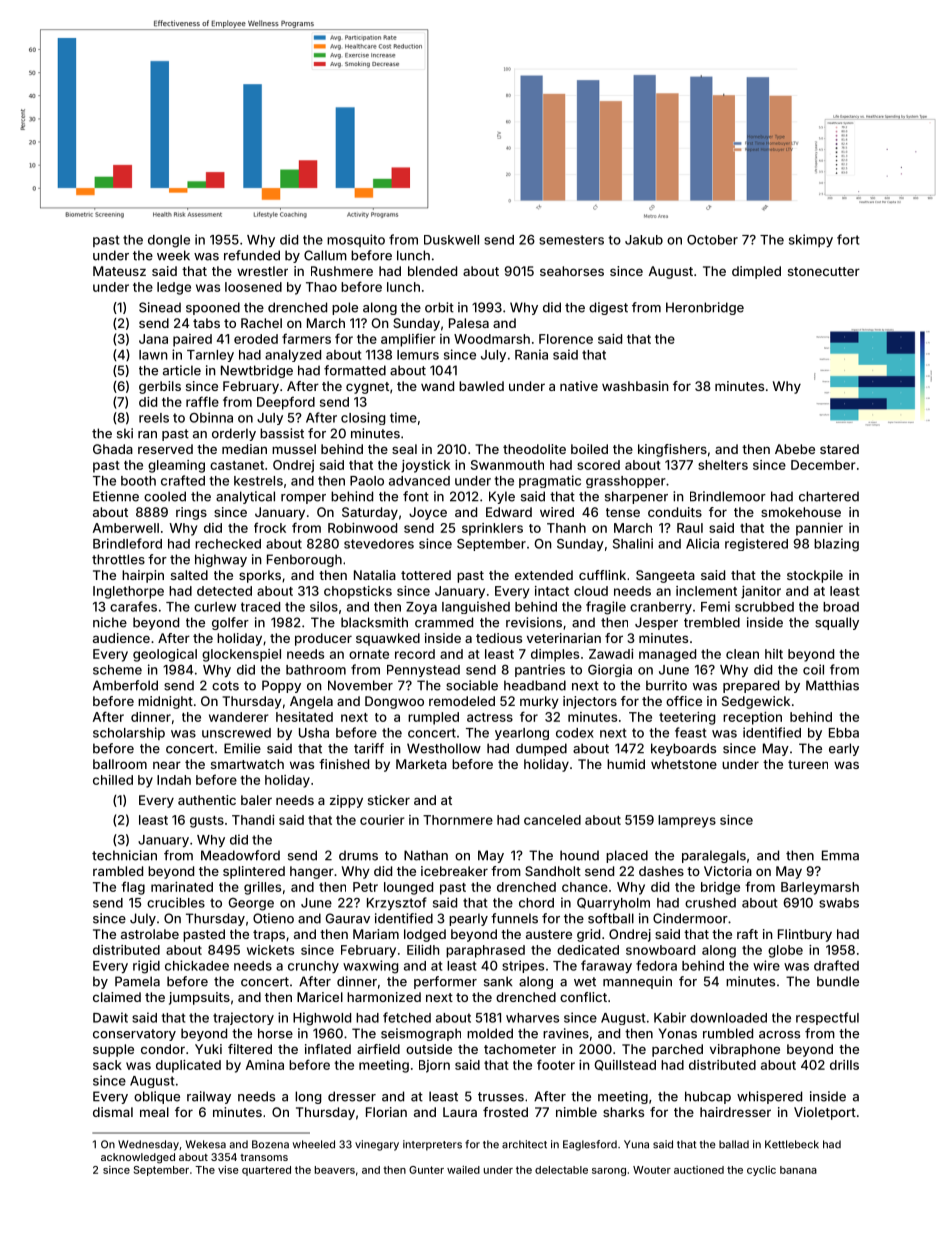 Image resolution: width=952 pixels, height=1233 pixels. I want to click on funnels, so click(514, 918).
